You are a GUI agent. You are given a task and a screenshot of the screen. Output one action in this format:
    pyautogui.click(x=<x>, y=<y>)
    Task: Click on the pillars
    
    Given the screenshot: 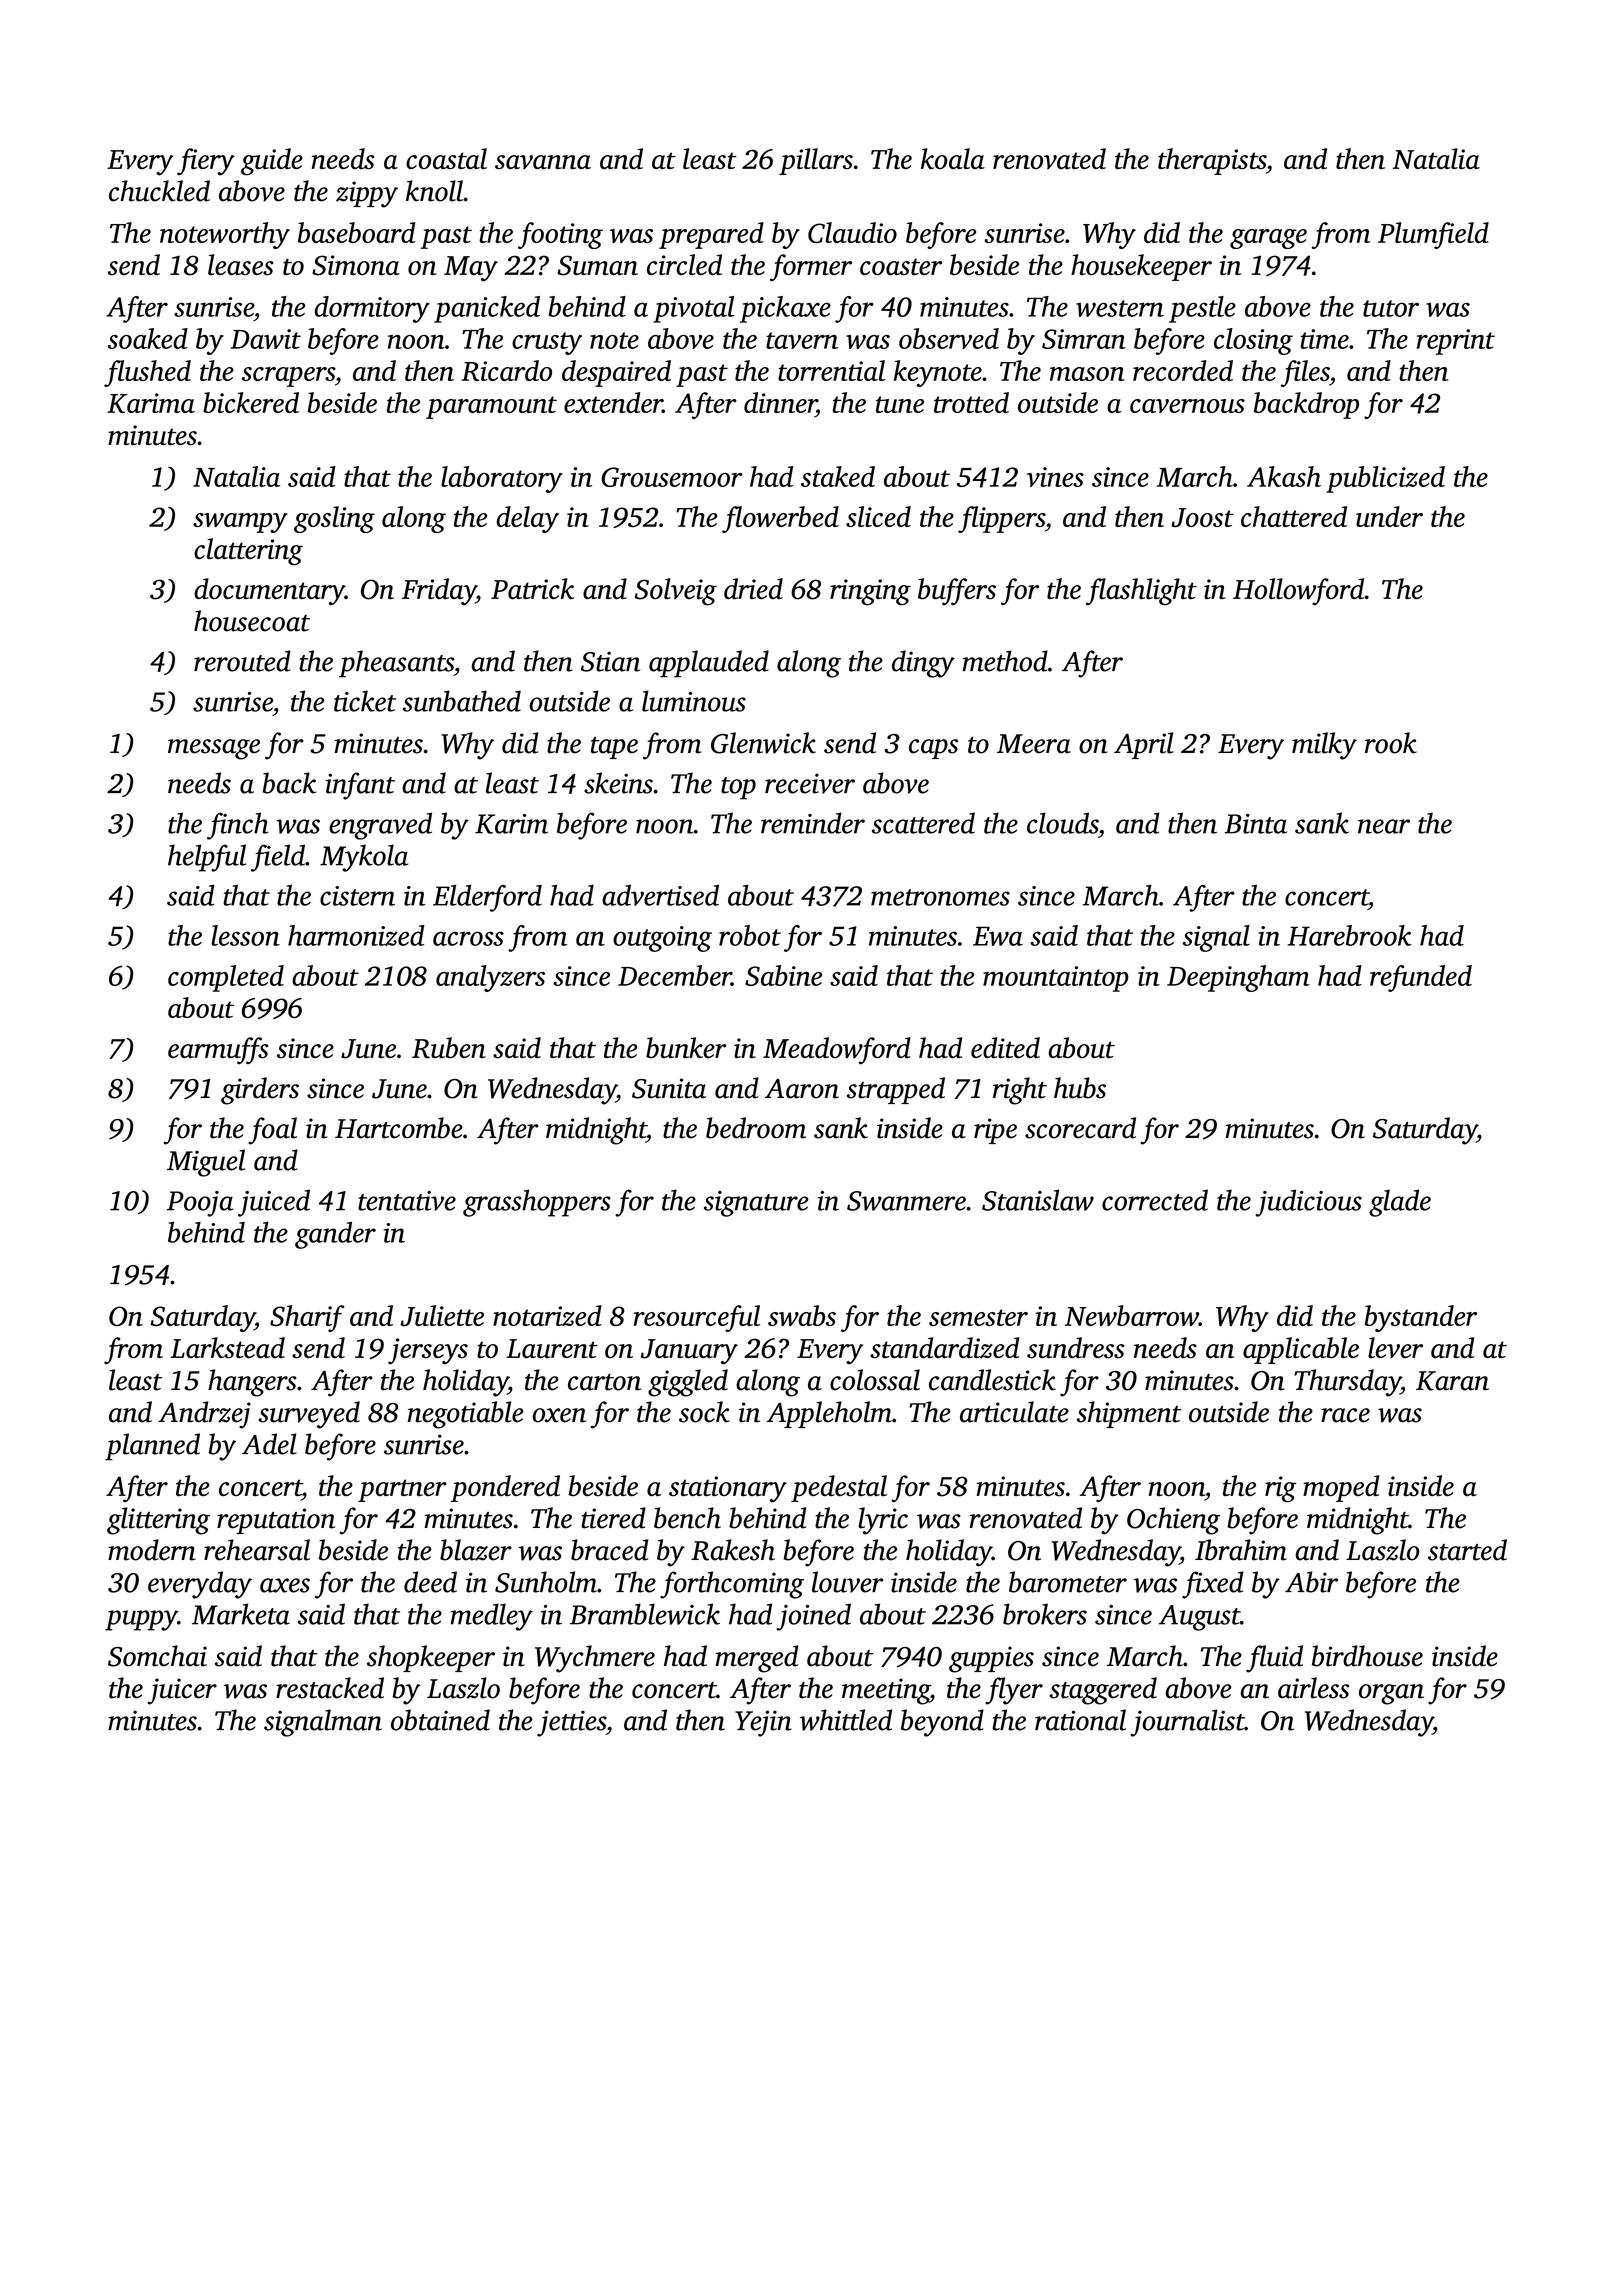 What is the action you would take?
    pyautogui.click(x=816, y=161)
